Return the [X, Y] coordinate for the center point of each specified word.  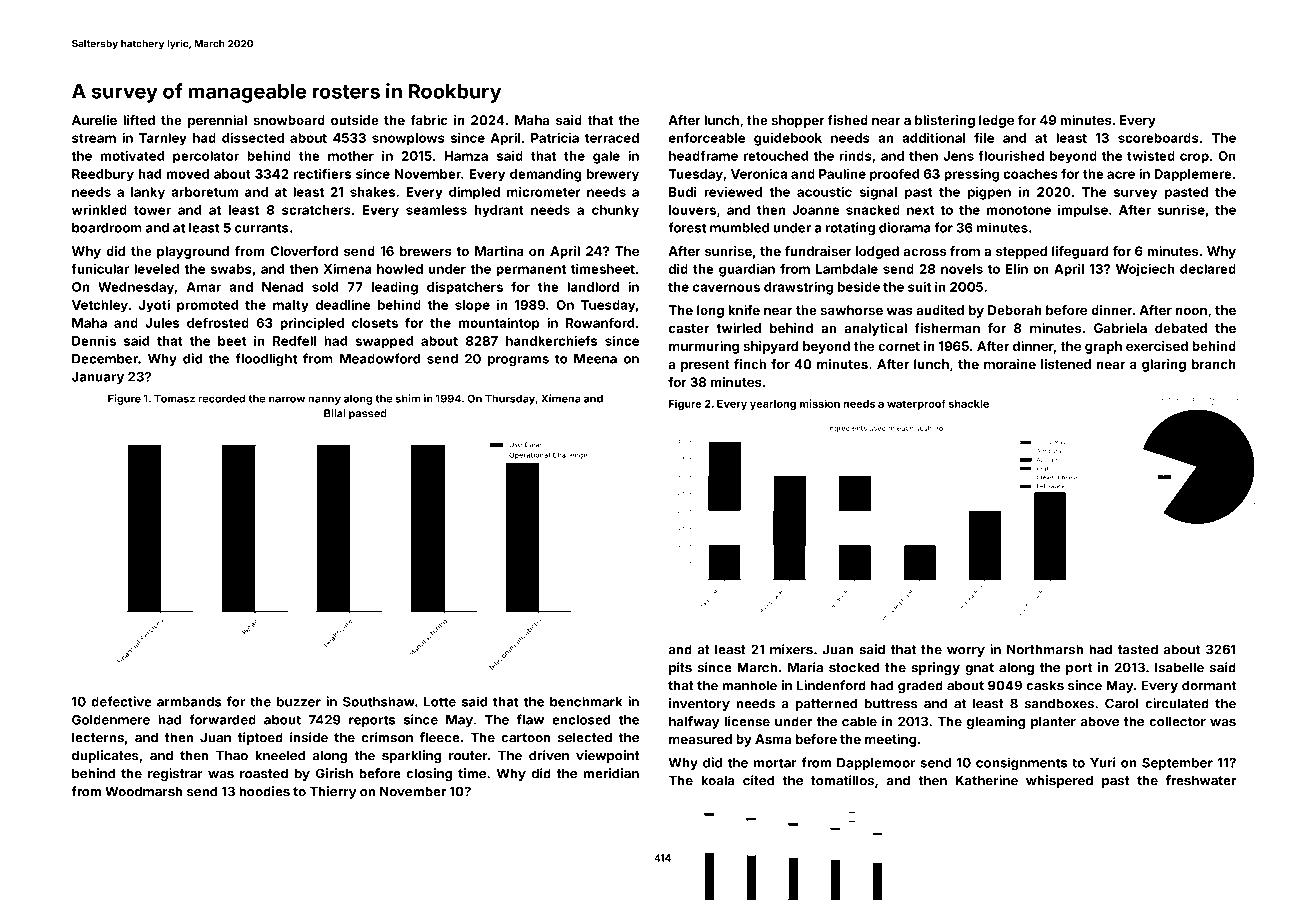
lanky [148, 193]
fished [847, 120]
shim [408, 398]
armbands [189, 702]
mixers [791, 649]
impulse [1083, 211]
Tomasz [174, 398]
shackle [969, 404]
